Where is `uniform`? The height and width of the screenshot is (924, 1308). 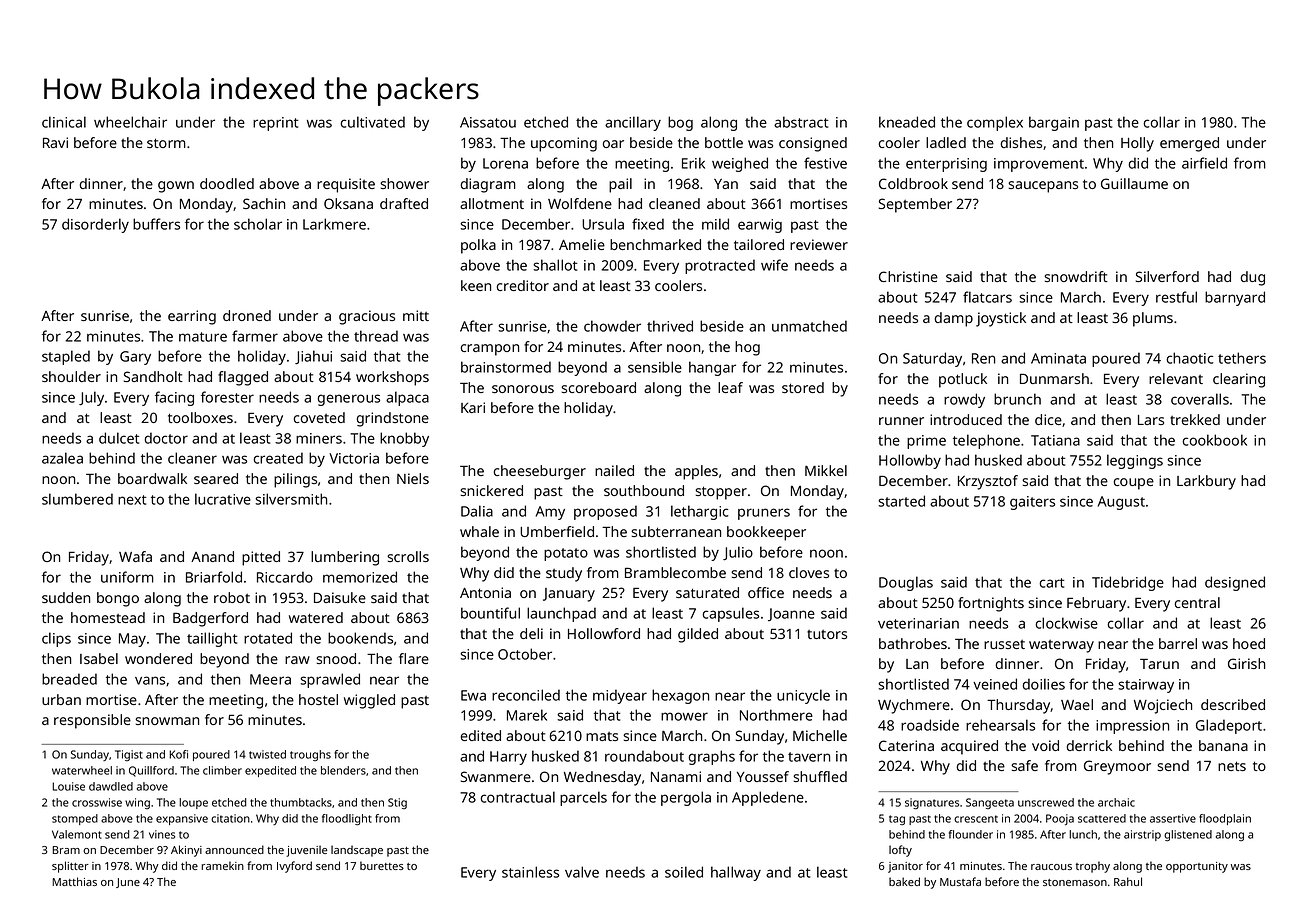
uniform is located at coordinates (127, 577).
